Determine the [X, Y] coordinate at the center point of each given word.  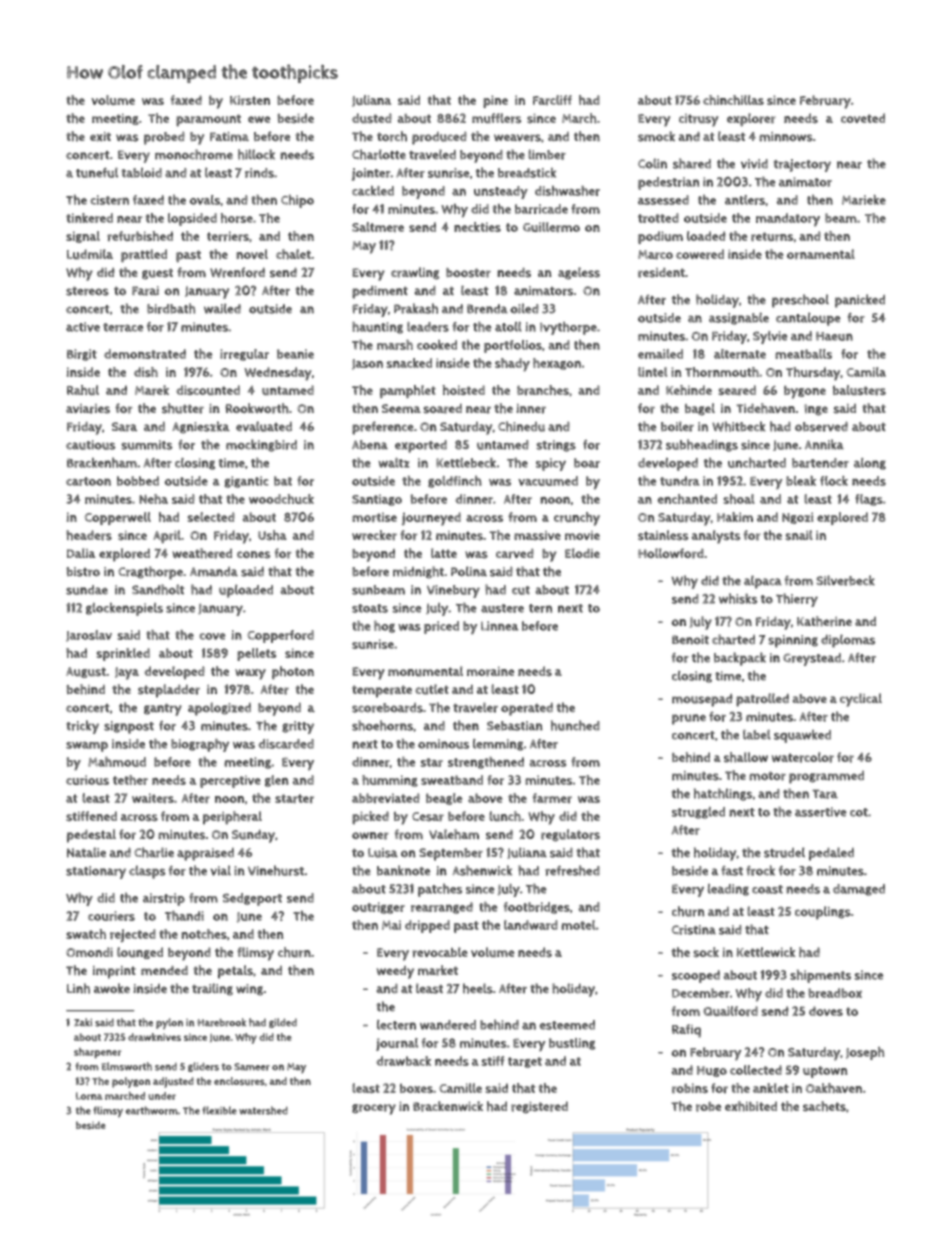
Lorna [89, 1096]
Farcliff [552, 100]
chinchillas [733, 100]
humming [390, 781]
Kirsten [250, 100]
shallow [746, 757]
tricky [82, 727]
